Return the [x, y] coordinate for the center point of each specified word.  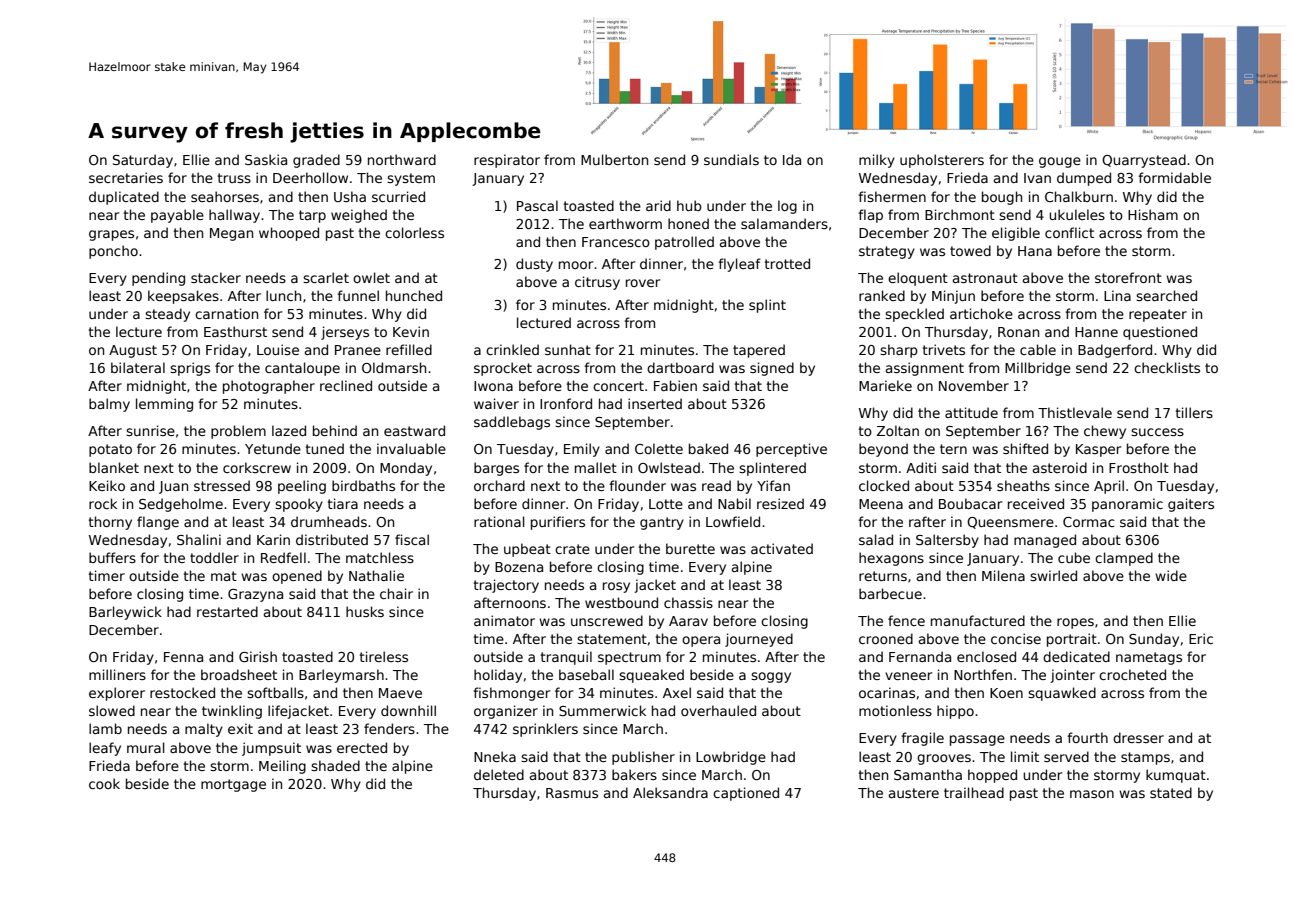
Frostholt [1139, 467]
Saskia [266, 159]
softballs [275, 692]
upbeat [527, 550]
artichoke [981, 313]
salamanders [784, 223]
